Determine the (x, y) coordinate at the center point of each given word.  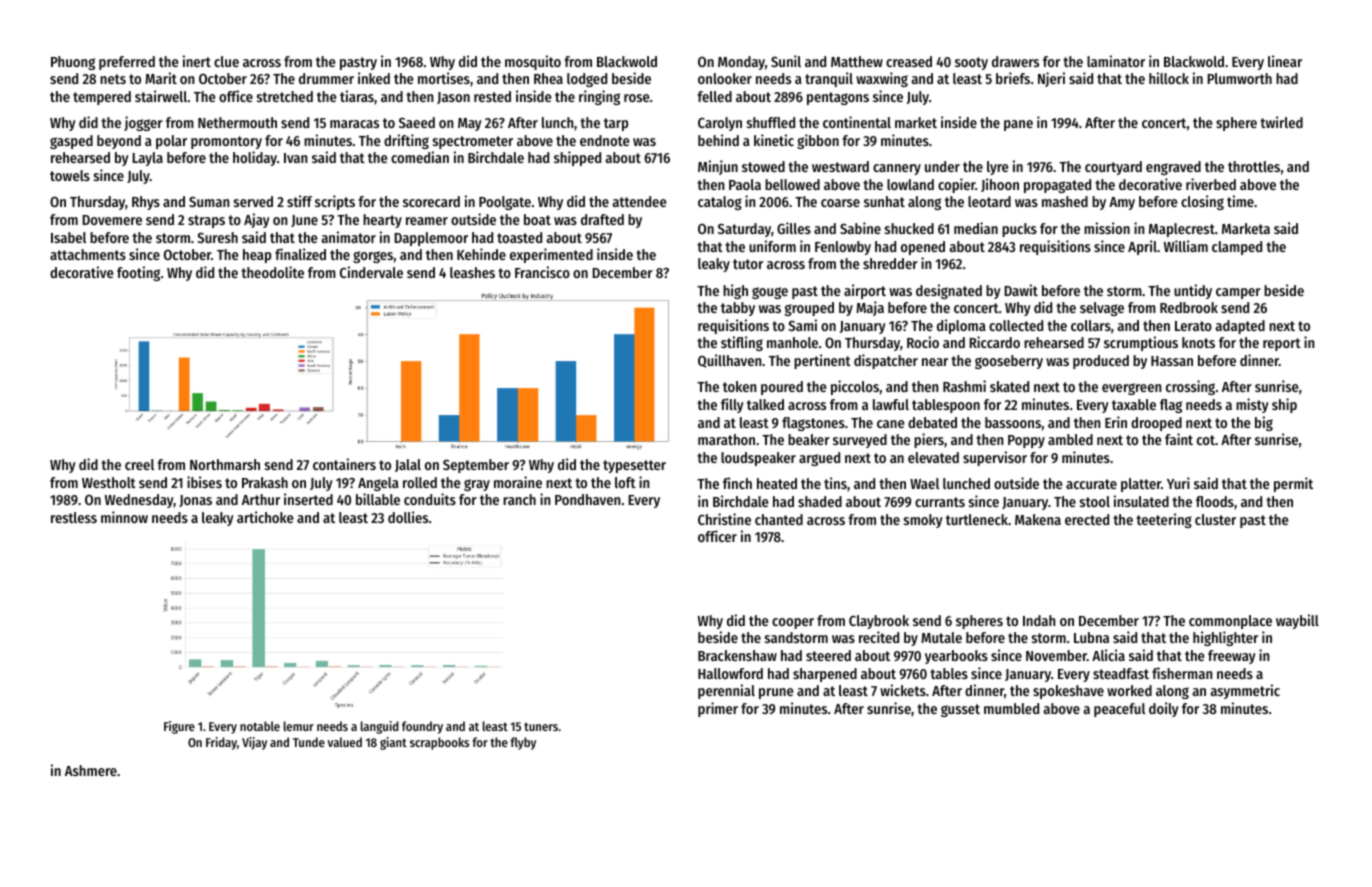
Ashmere (91, 770)
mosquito (533, 62)
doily (1164, 709)
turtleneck (977, 519)
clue (226, 61)
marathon (726, 439)
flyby (523, 743)
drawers (1015, 61)
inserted (308, 499)
